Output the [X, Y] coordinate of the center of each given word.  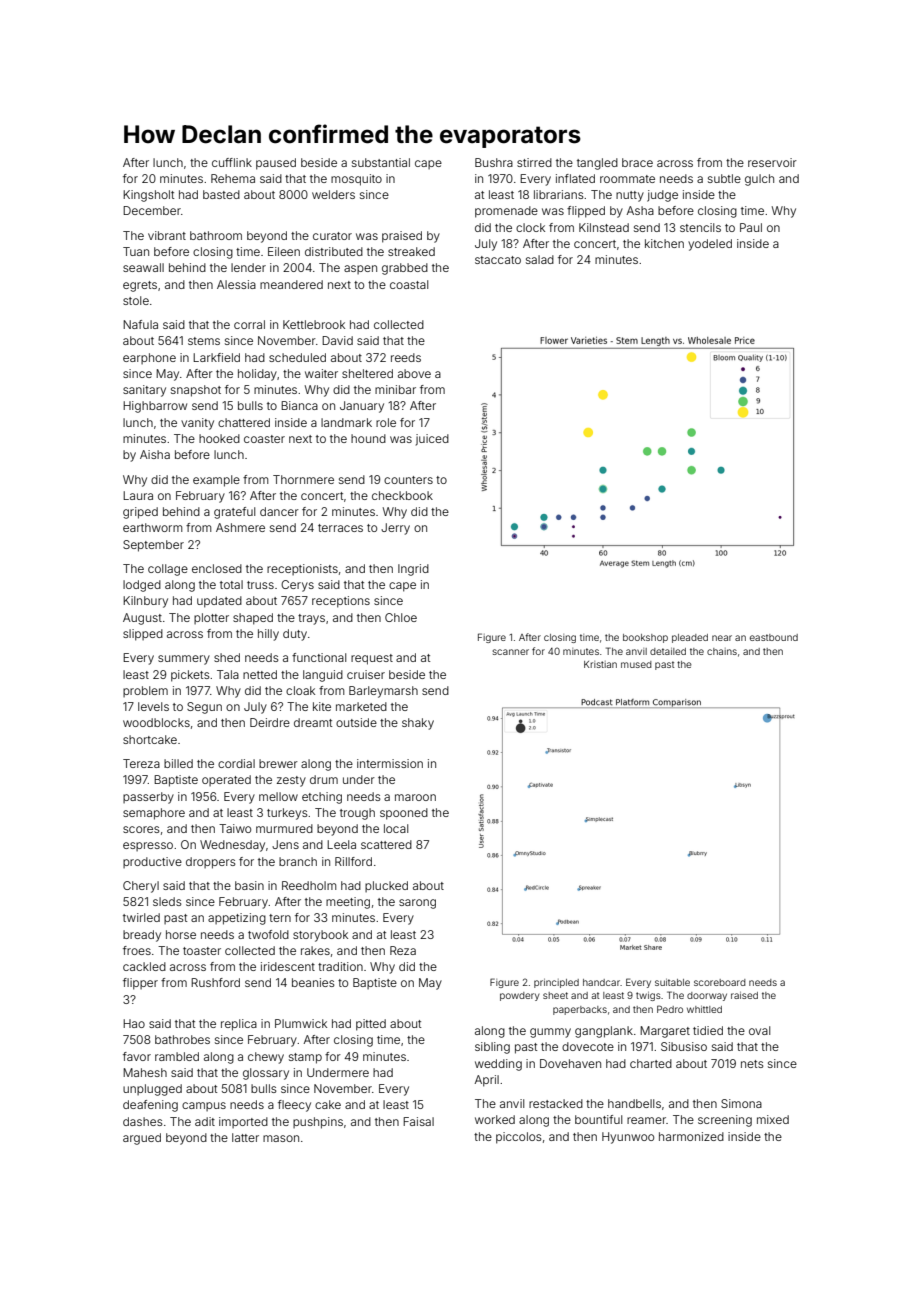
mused [636, 664]
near [722, 638]
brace [637, 162]
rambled [177, 1056]
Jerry [395, 529]
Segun [204, 708]
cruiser [366, 674]
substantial [381, 162]
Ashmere [240, 527]
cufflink [232, 162]
